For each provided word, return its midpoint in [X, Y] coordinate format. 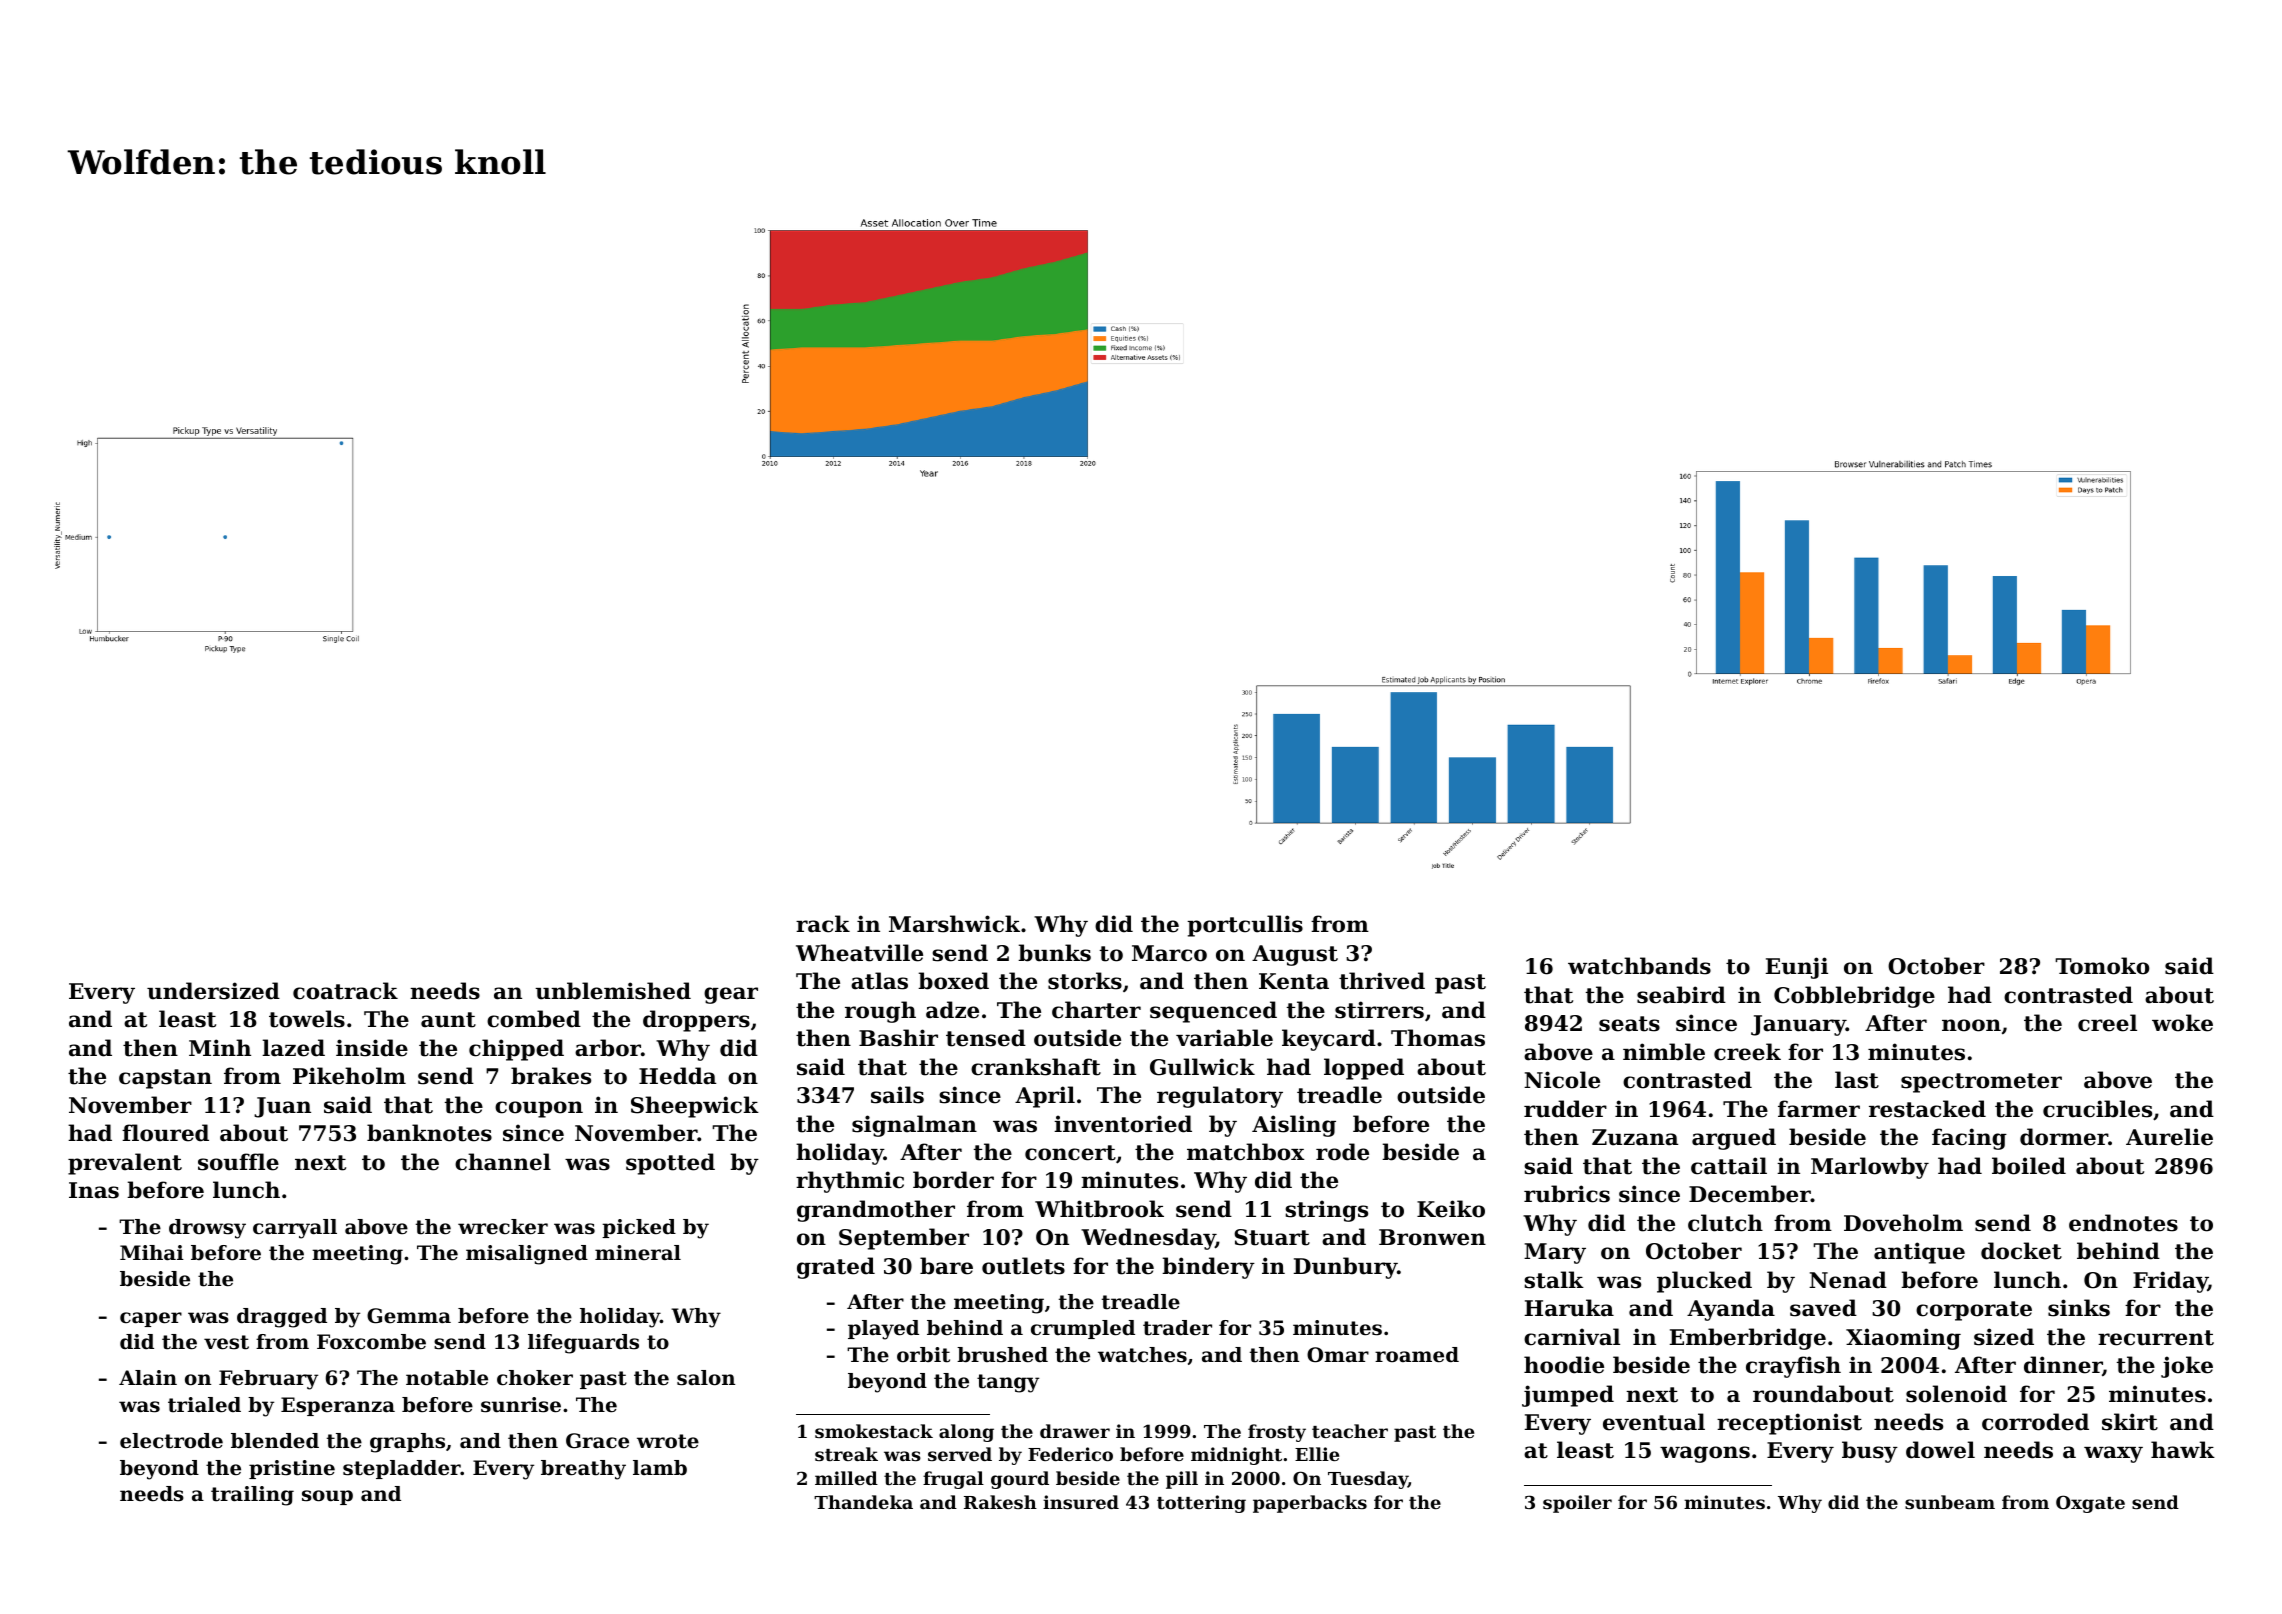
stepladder [402, 1469]
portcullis [1245, 926]
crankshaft [1036, 1067]
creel [2107, 1023]
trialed [204, 1405]
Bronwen [1432, 1237]
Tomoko [2102, 966]
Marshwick [954, 924]
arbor [608, 1048]
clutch [1725, 1223]
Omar [1338, 1355]
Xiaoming [1903, 1339]
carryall [295, 1229]
